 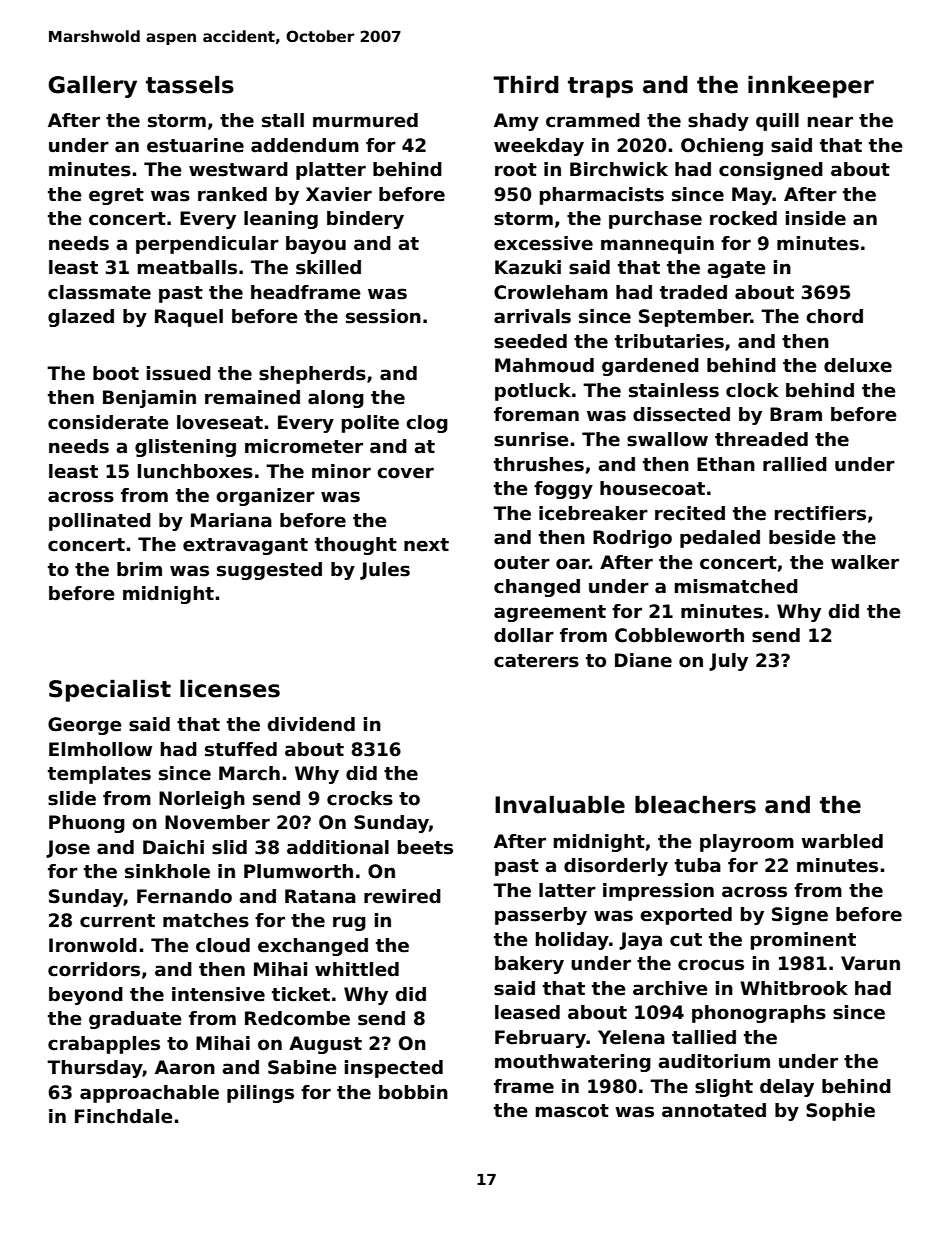 I want to click on quill, so click(x=777, y=122).
